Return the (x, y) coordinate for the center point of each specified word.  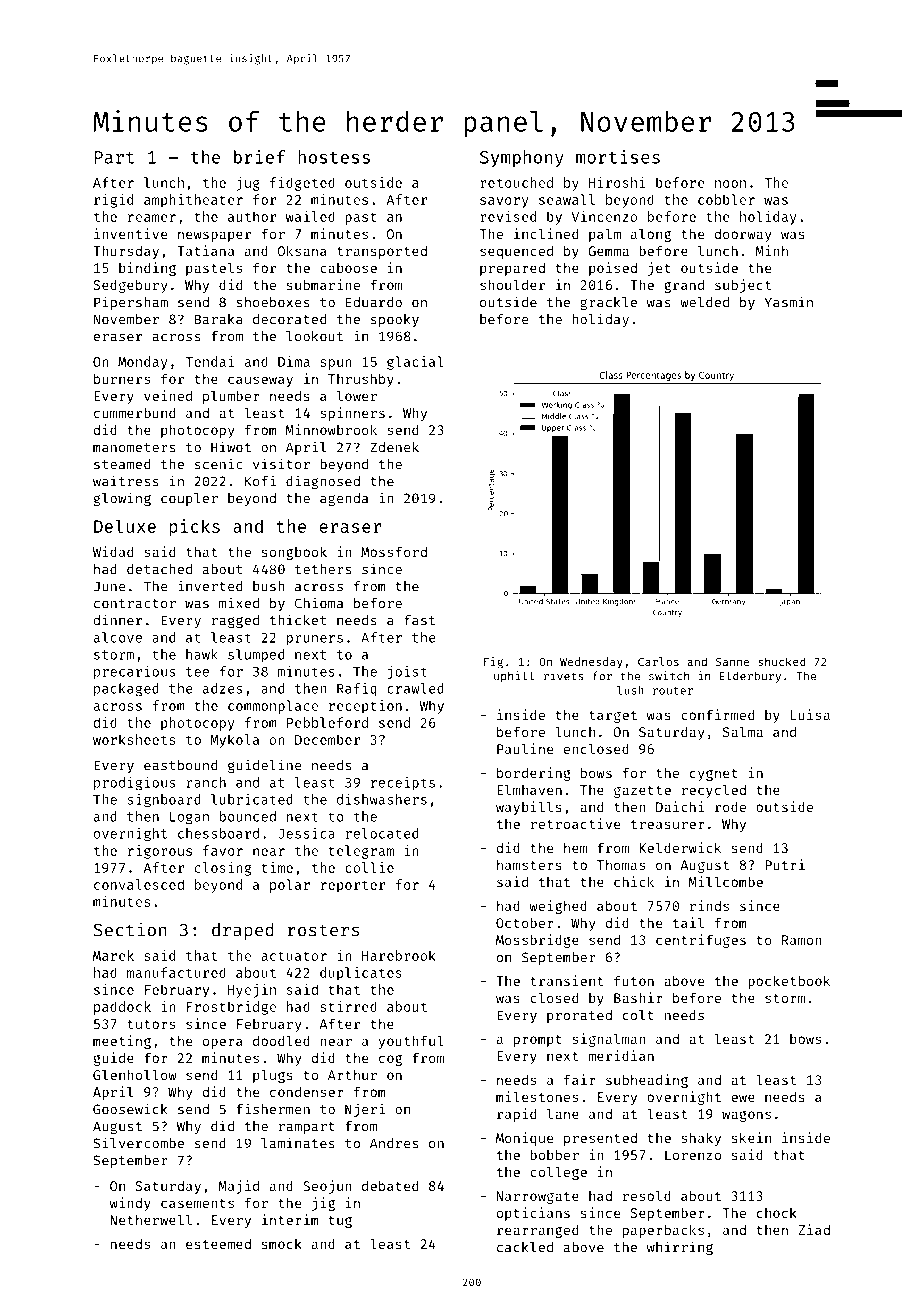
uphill (514, 677)
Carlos (658, 661)
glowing (122, 499)
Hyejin (252, 991)
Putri (785, 864)
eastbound (180, 765)
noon (730, 184)
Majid (239, 1187)
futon (634, 980)
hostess (334, 157)
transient (567, 980)
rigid (113, 201)
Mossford (394, 551)
